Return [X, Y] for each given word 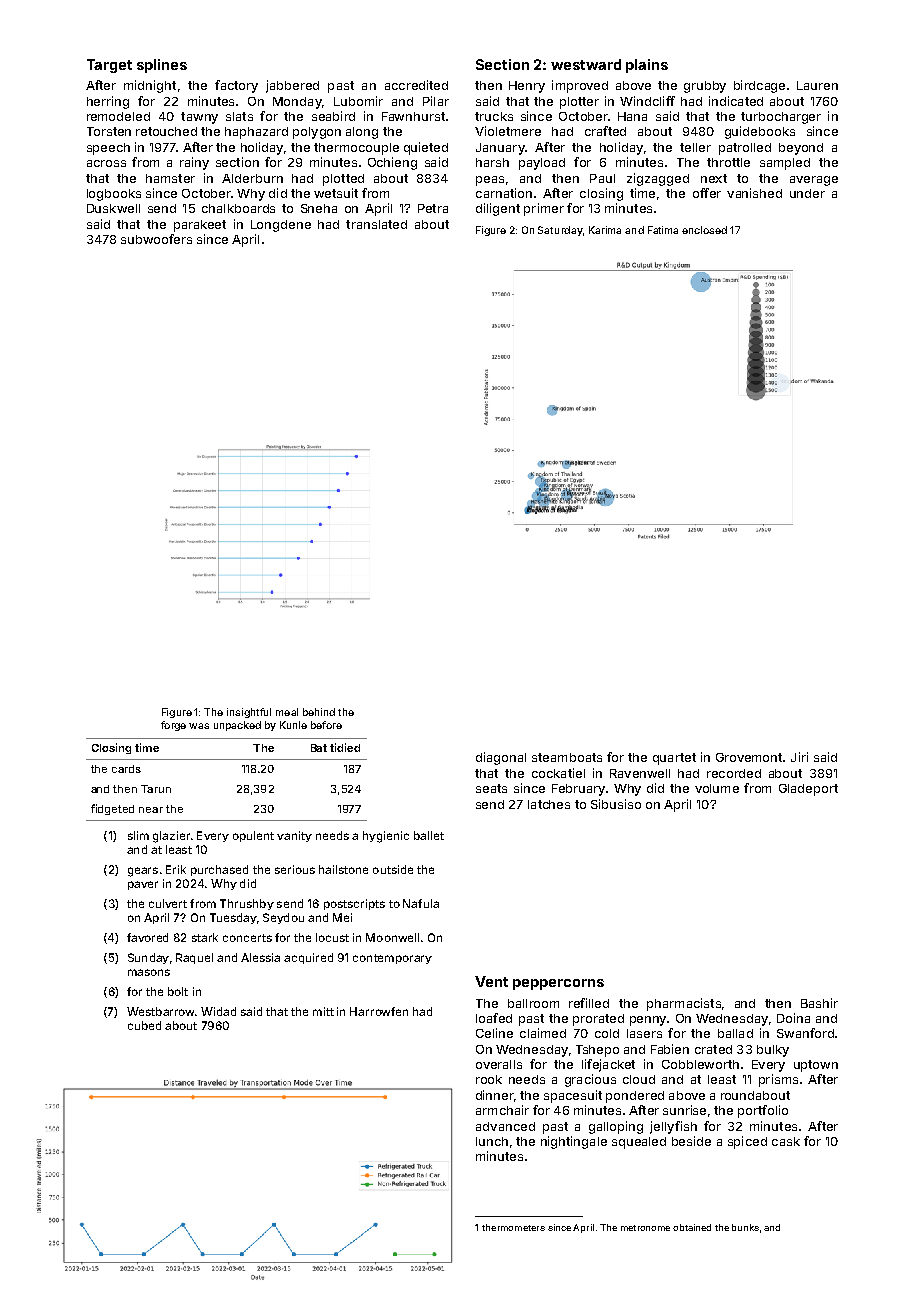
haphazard [256, 133]
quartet [674, 759]
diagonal [501, 758]
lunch [492, 1141]
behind [319, 712]
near [151, 810]
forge [173, 726]
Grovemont [749, 757]
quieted [426, 148]
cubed [144, 1025]
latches [549, 804]
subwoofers [156, 239]
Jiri [799, 757]
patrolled [745, 149]
